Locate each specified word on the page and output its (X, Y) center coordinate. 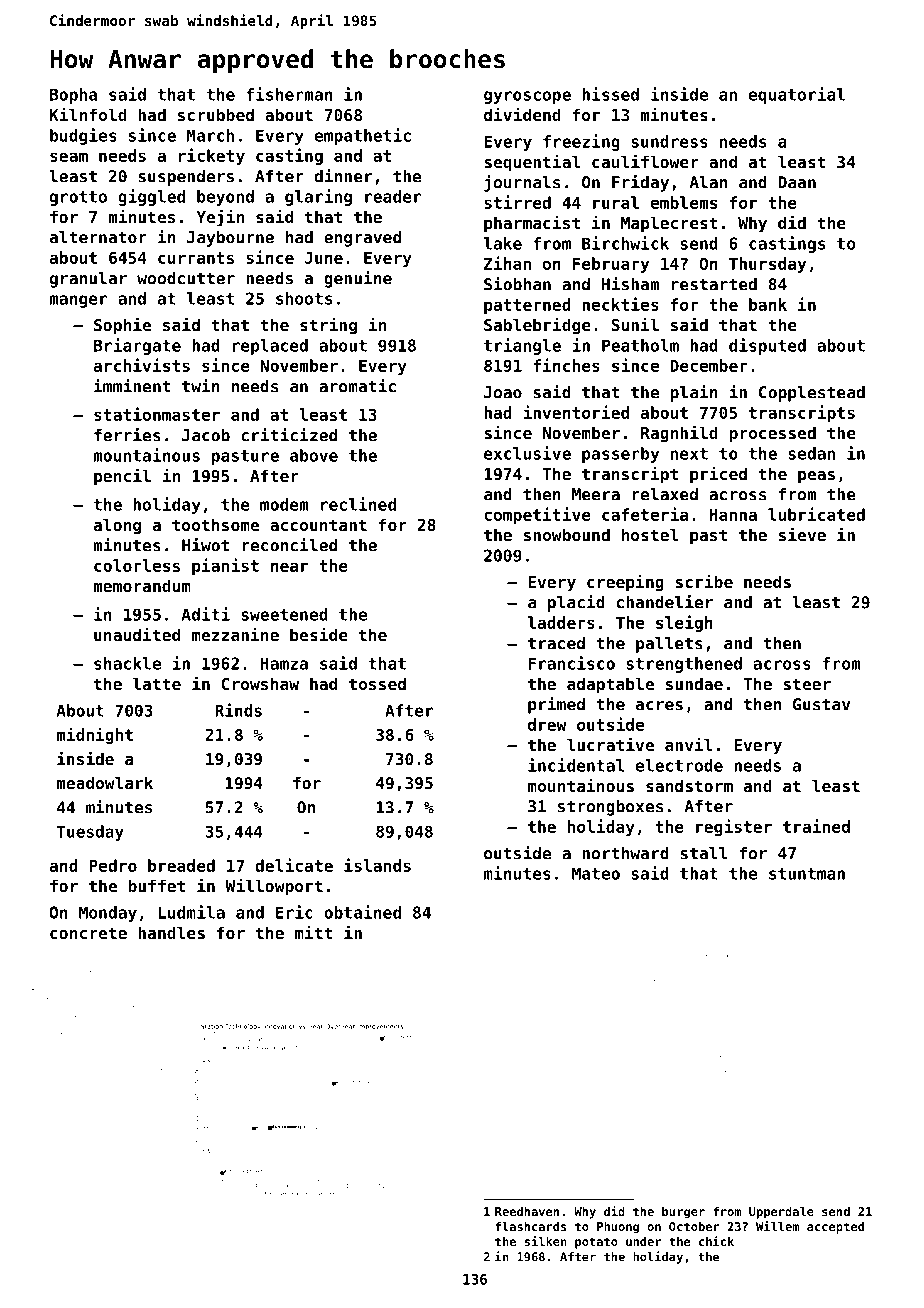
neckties (620, 304)
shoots (304, 298)
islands (377, 865)
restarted (714, 284)
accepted (835, 1228)
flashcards (531, 1226)
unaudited (137, 634)
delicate (294, 865)
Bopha (73, 96)
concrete (88, 933)
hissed (610, 94)
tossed (377, 683)
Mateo (596, 873)
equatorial (797, 95)
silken (546, 1241)
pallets (669, 645)
